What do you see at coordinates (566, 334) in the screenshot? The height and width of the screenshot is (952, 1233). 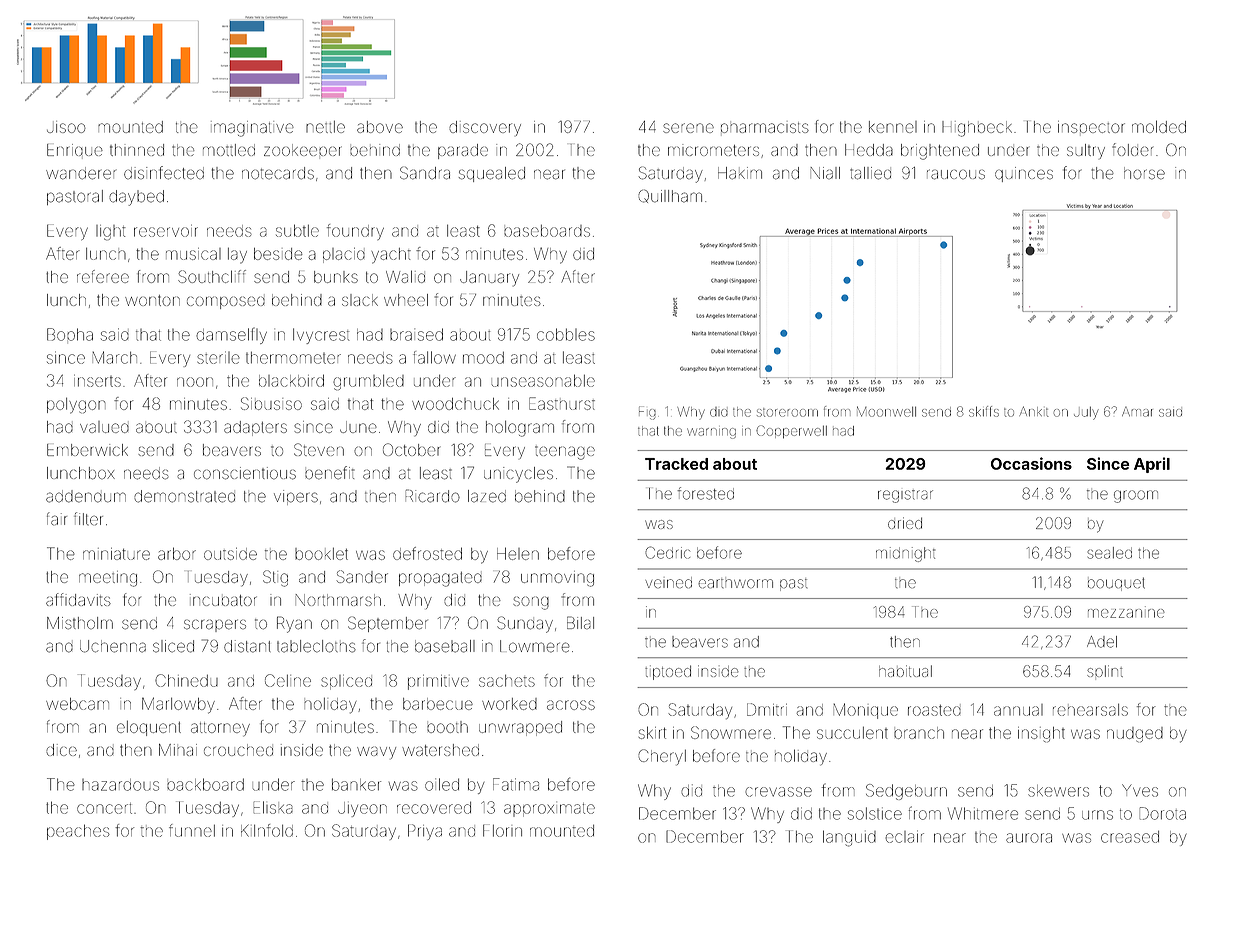 I see `cobbles` at bounding box center [566, 334].
